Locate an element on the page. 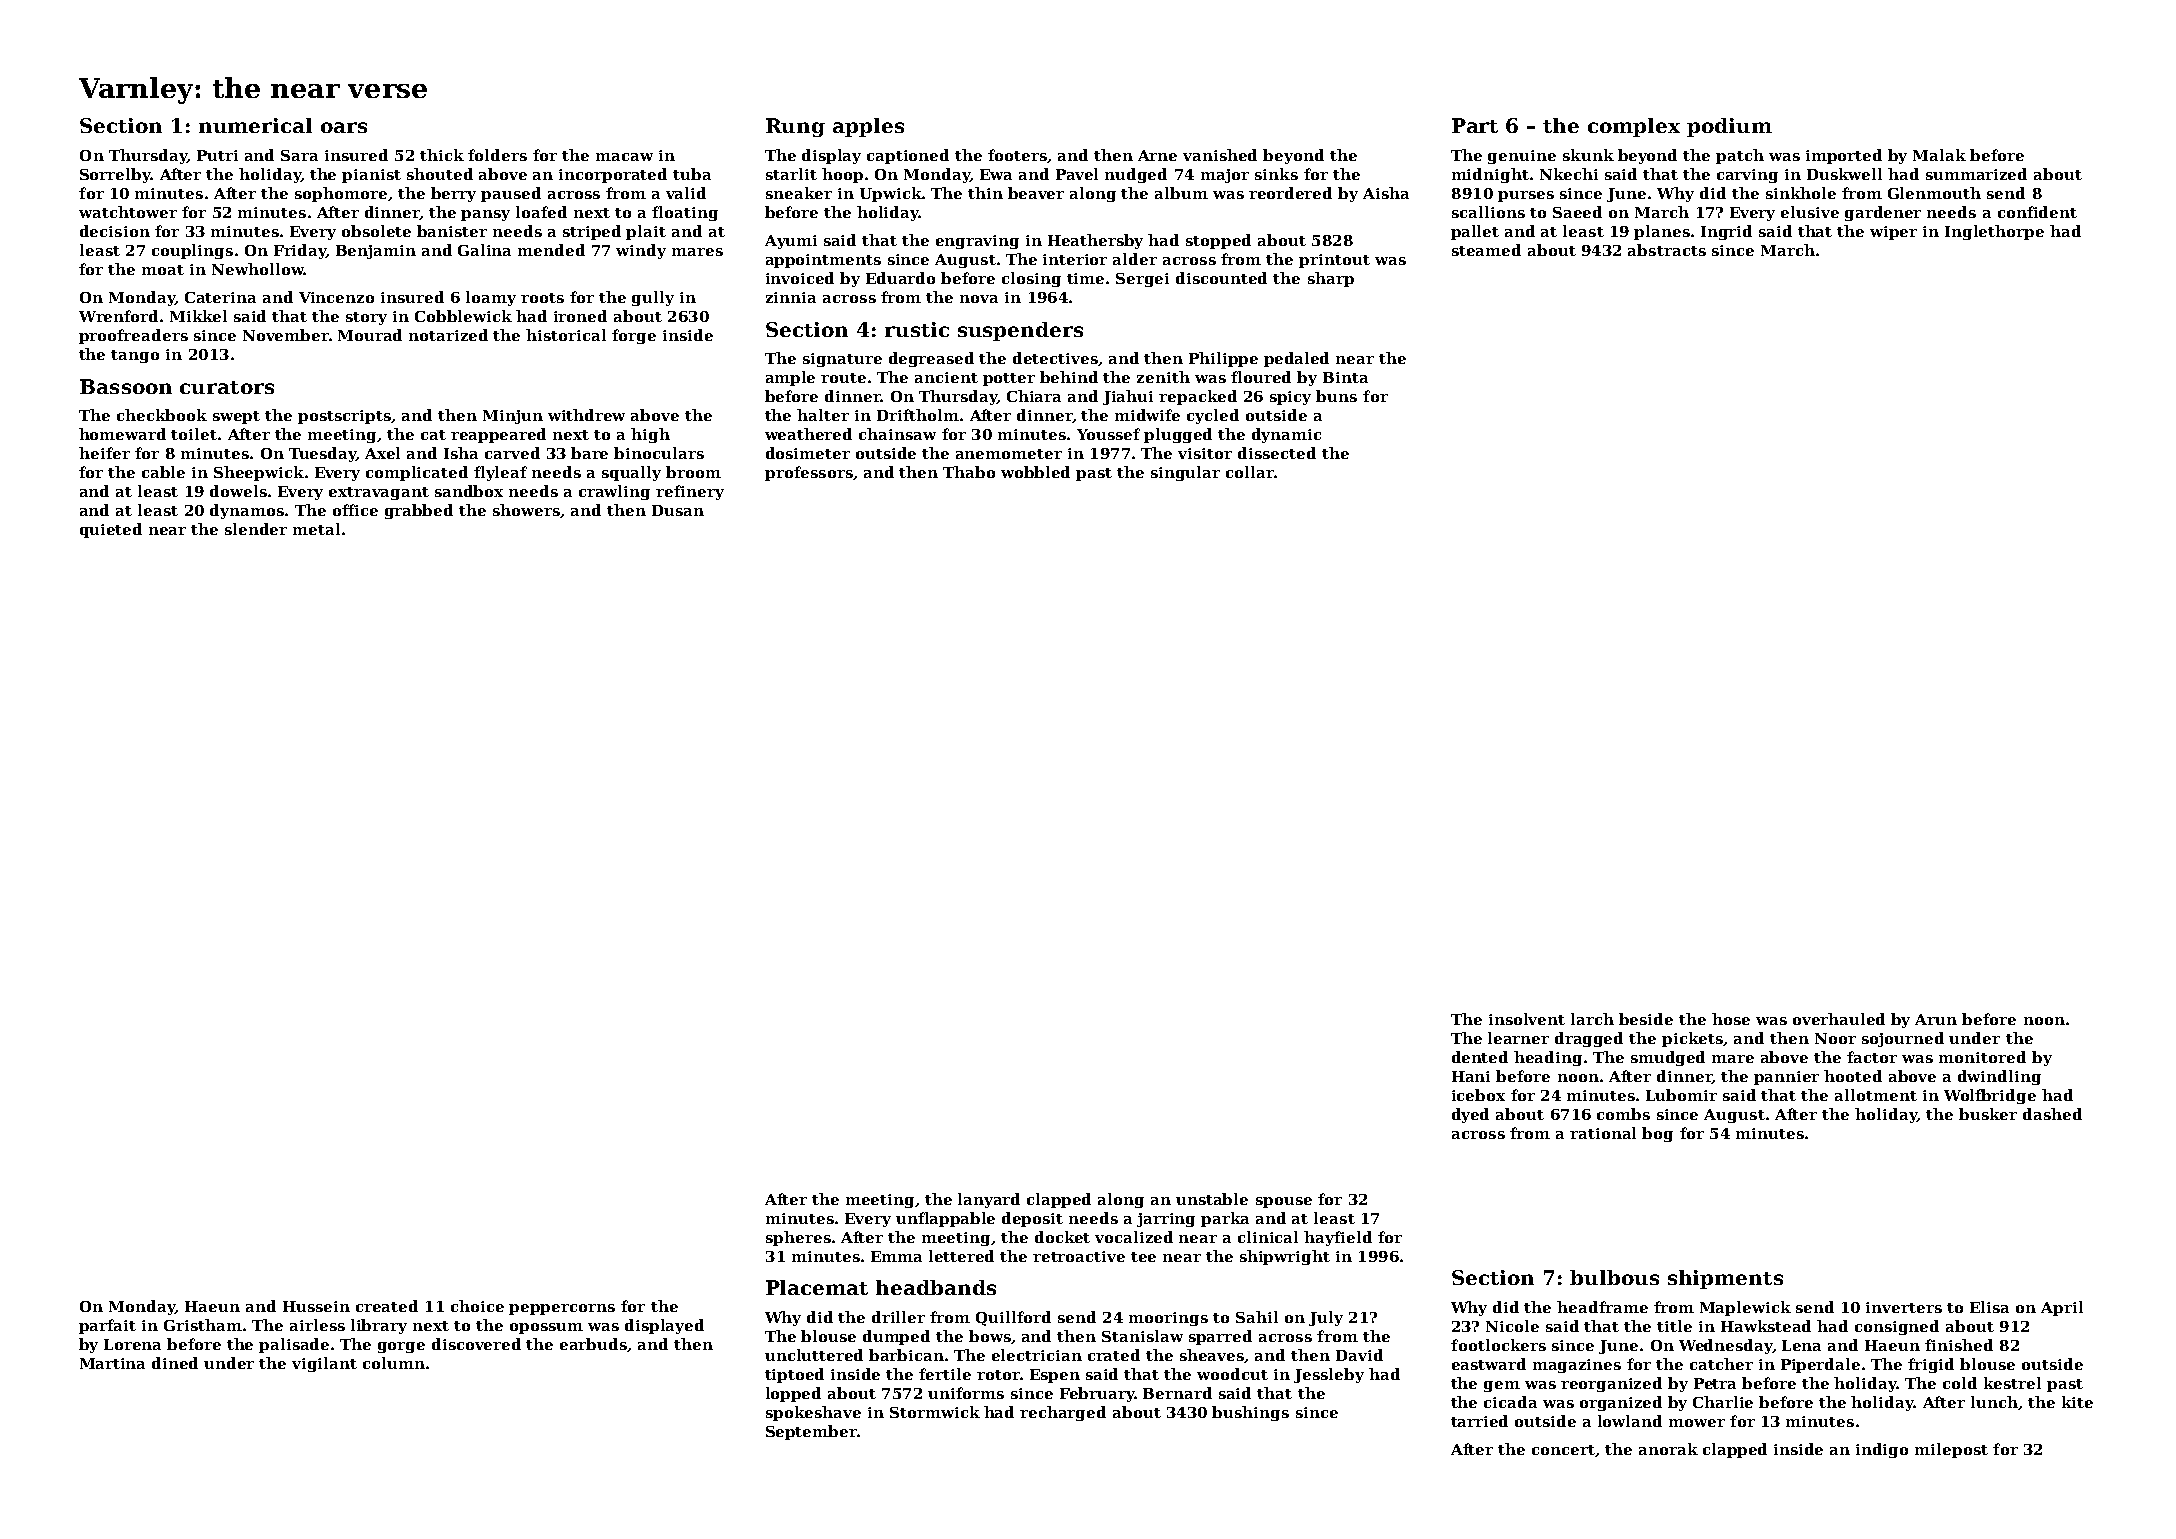  wobbled is located at coordinates (1035, 472).
